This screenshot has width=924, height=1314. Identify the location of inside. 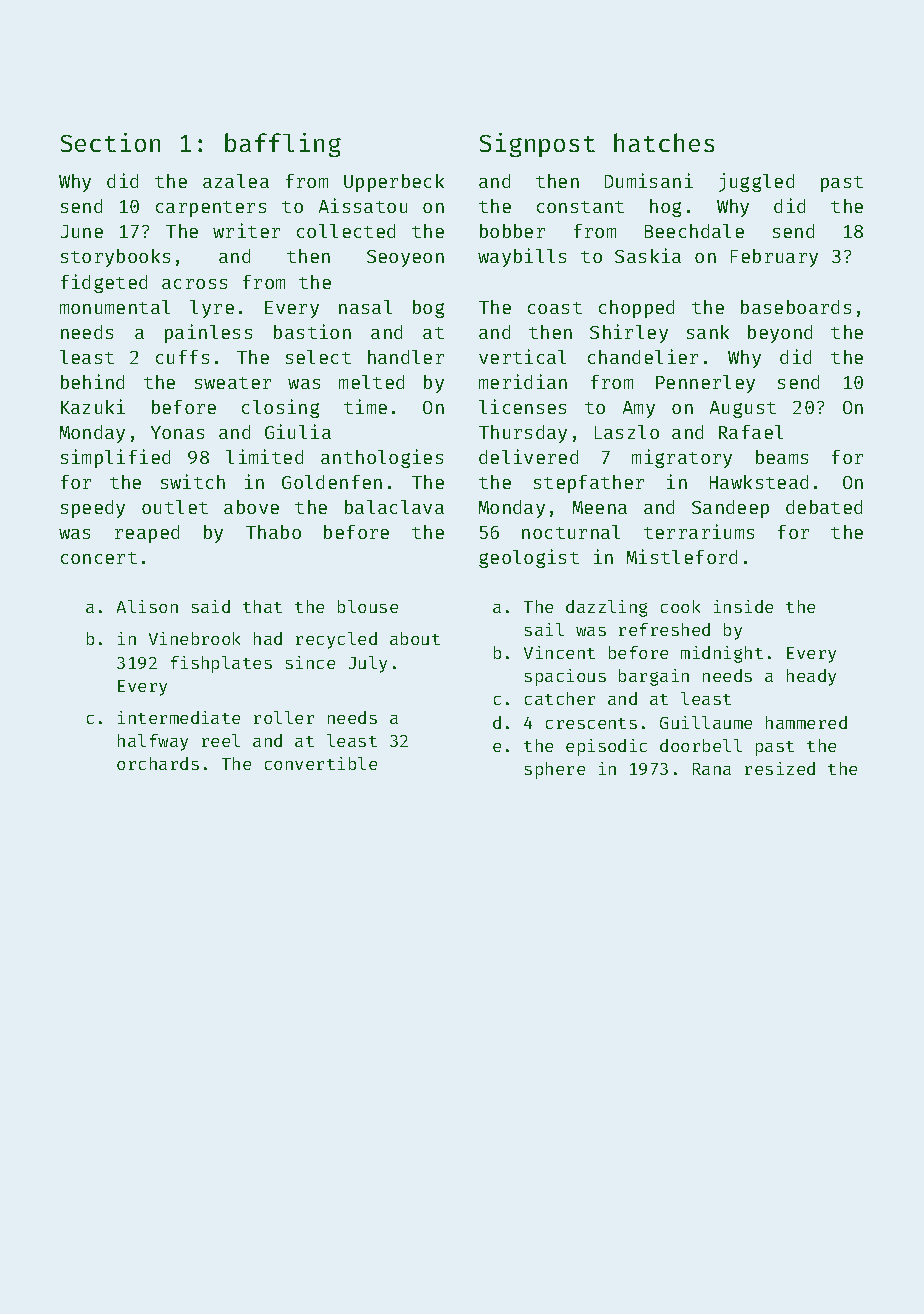
(743, 606).
